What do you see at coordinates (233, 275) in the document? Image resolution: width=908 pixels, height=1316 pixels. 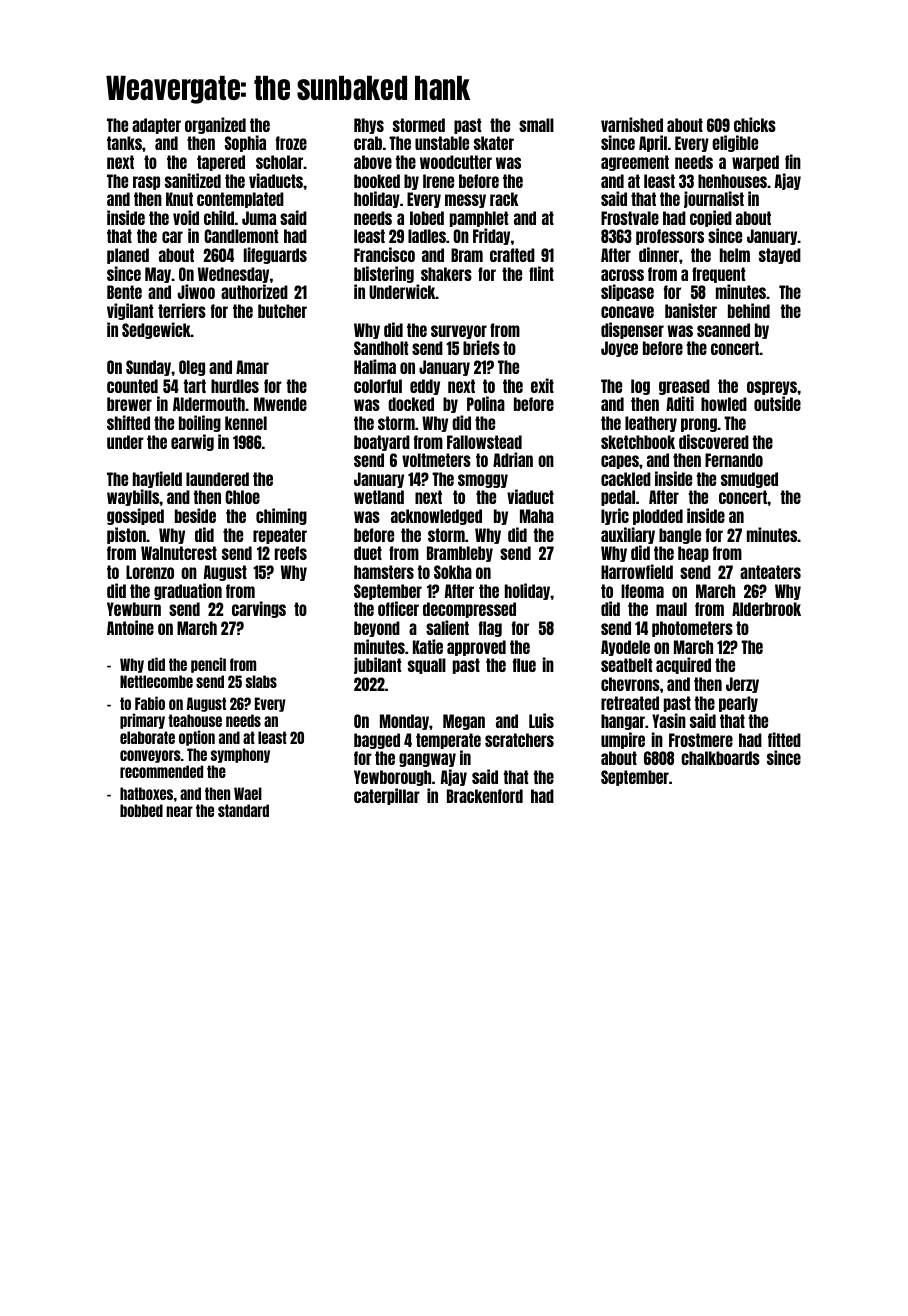 I see `Wednesday` at bounding box center [233, 275].
